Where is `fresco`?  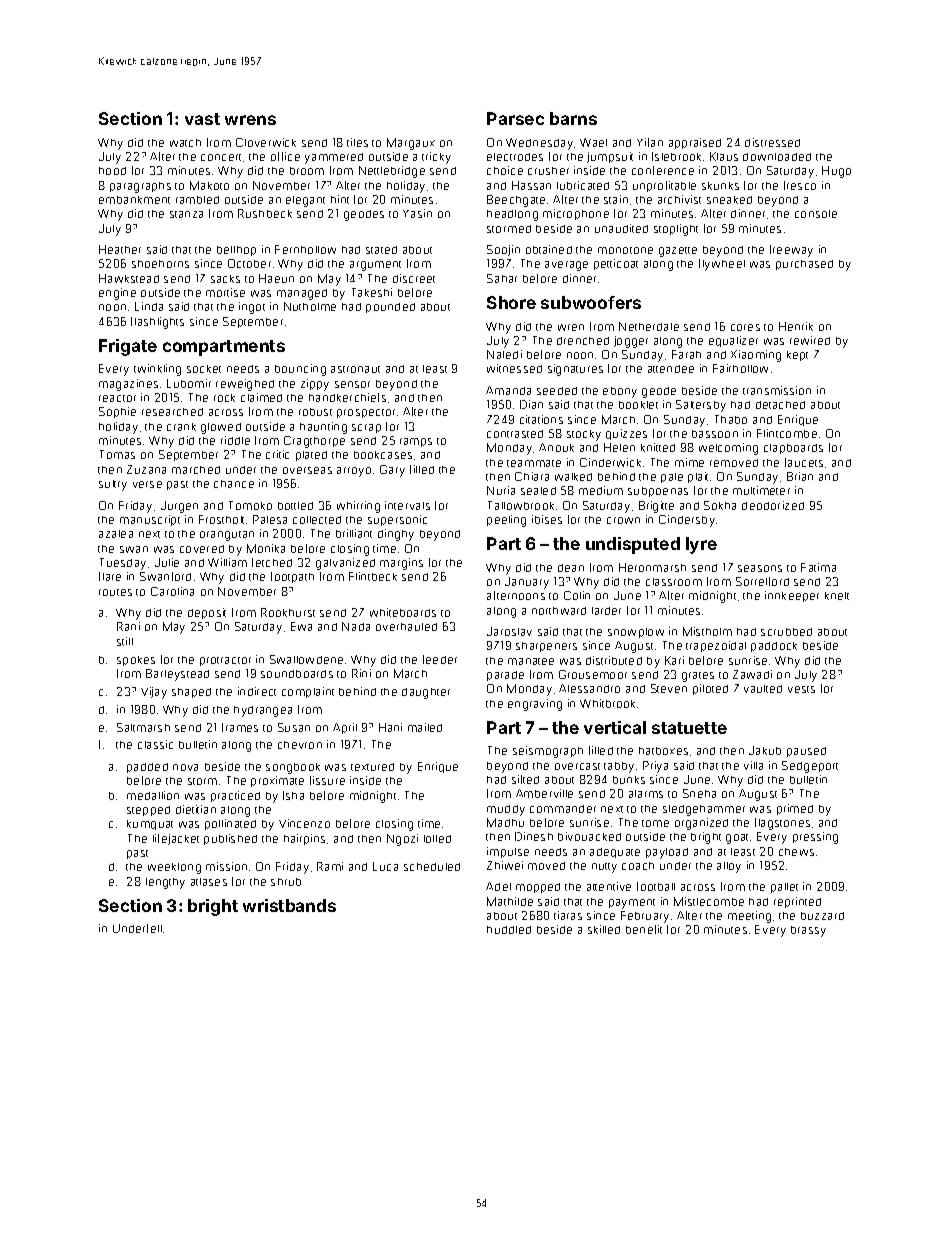 fresco is located at coordinates (800, 185).
